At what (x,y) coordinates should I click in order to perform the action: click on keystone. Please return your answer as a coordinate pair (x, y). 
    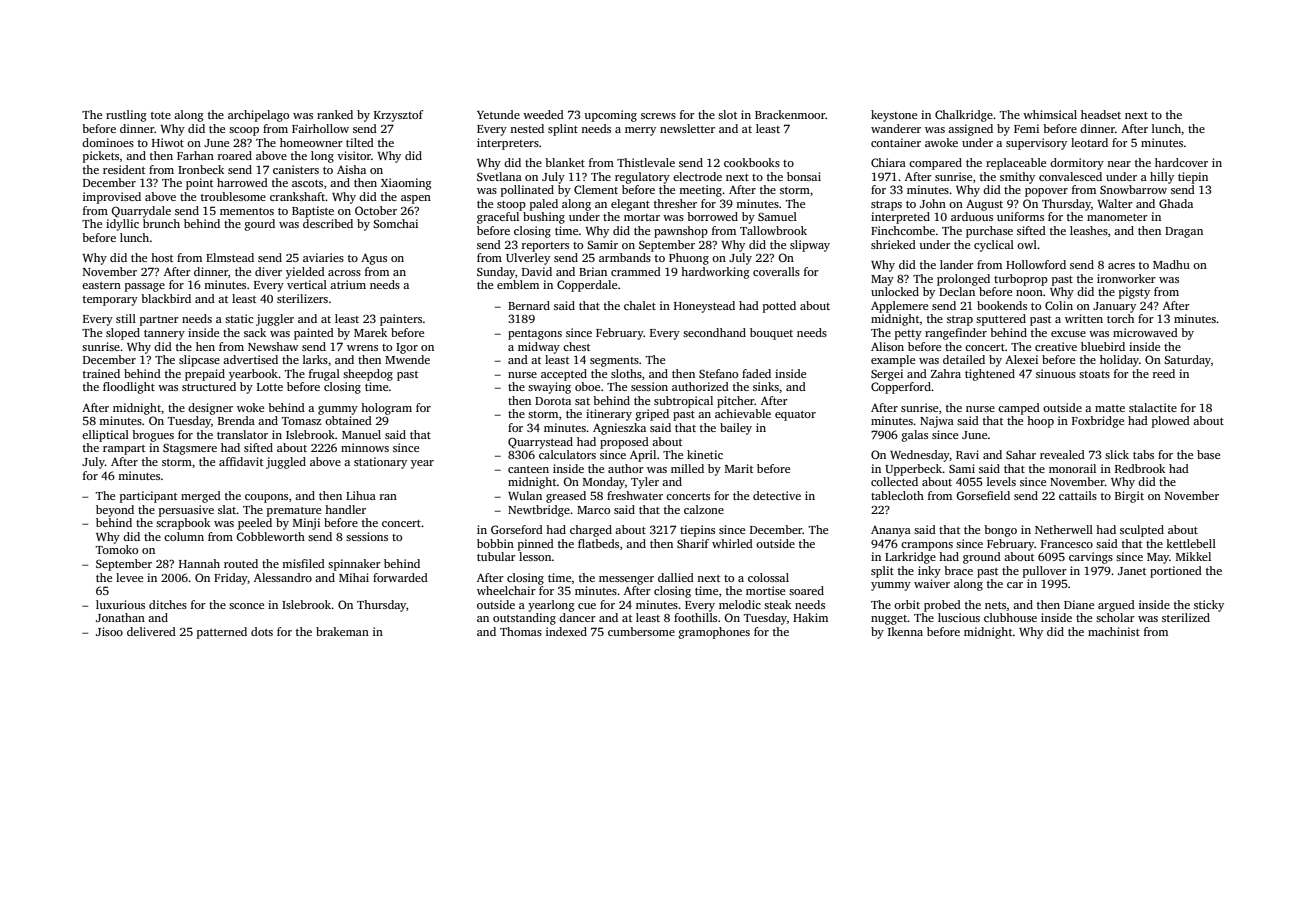
    Looking at the image, I should click on (894, 116).
